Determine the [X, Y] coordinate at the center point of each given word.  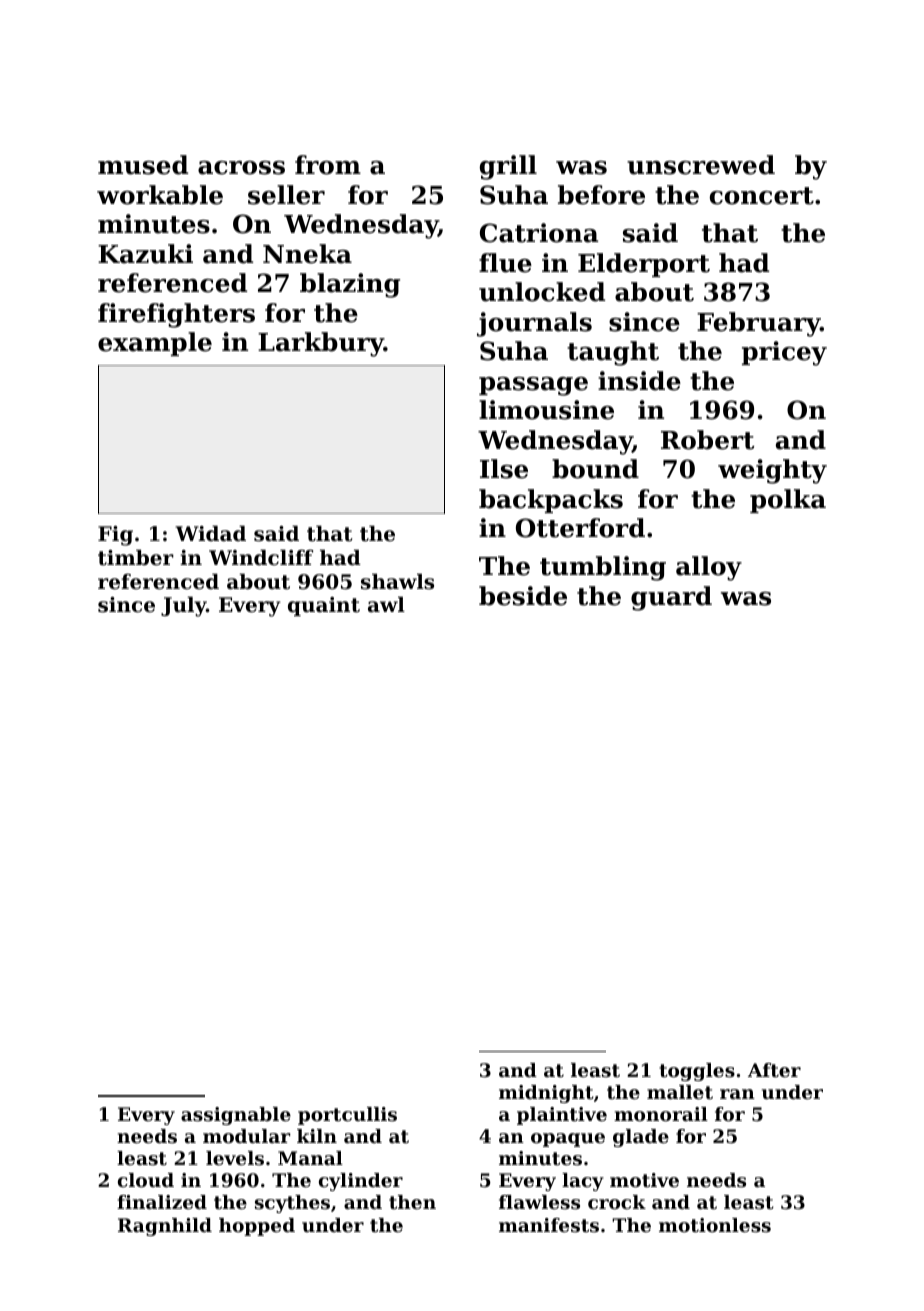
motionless [715, 1225]
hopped [257, 1227]
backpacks [551, 501]
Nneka [307, 254]
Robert [707, 440]
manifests [549, 1225]
